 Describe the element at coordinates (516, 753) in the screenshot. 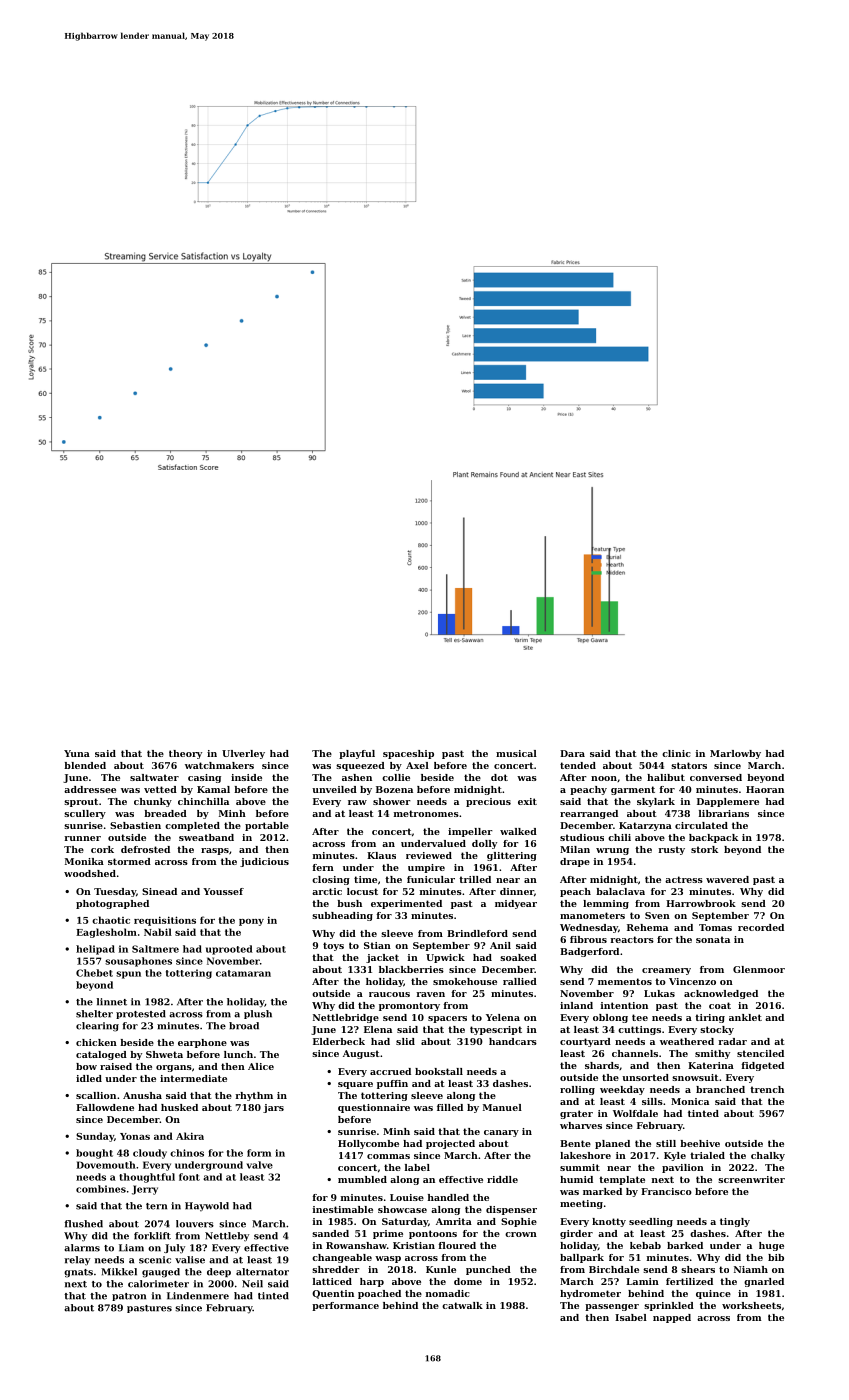

I see `musical` at that location.
